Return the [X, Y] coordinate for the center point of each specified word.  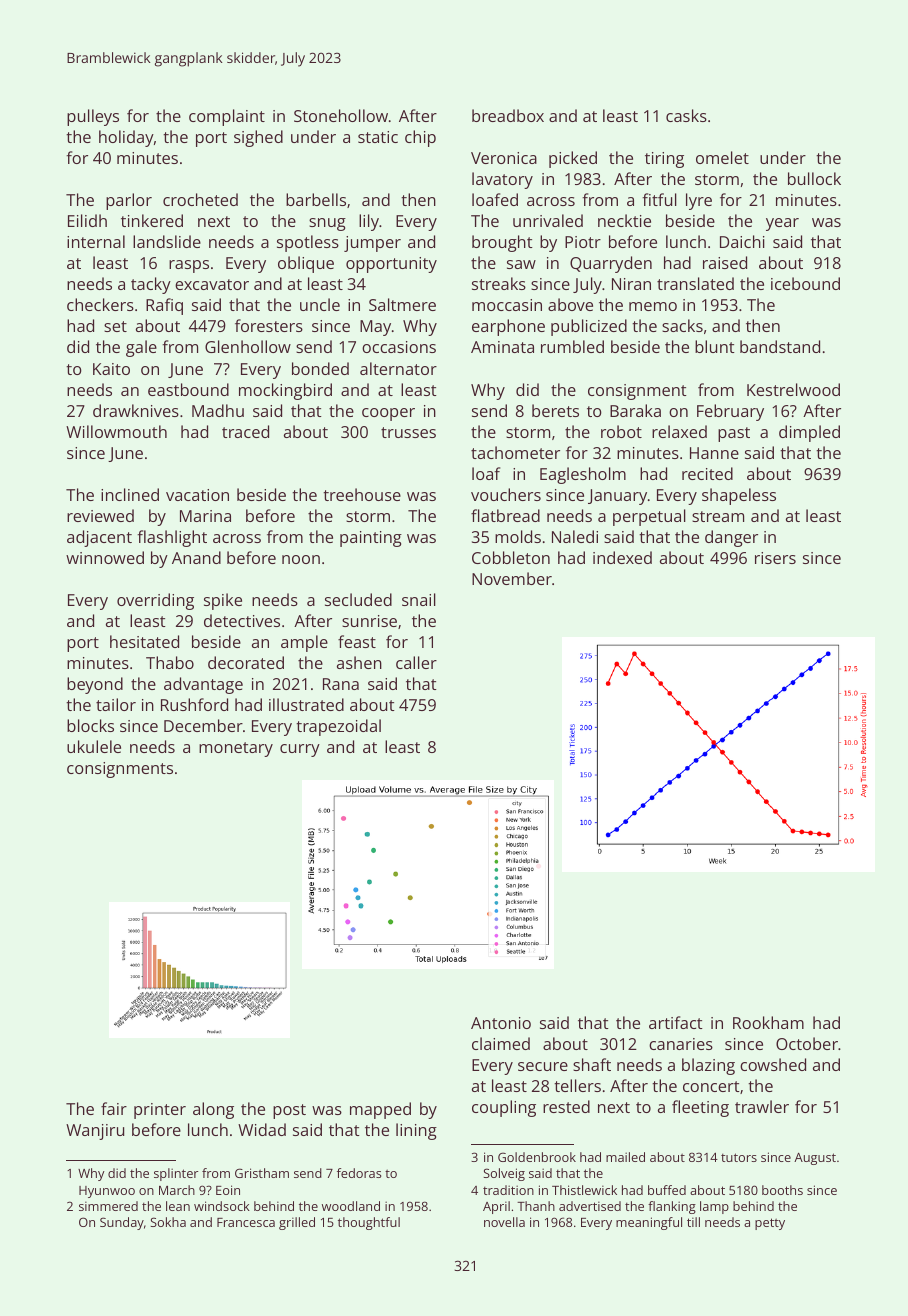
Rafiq [164, 306]
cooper [388, 414]
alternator [398, 368]
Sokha [168, 1222]
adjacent [99, 538]
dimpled [809, 433]
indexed [622, 557]
